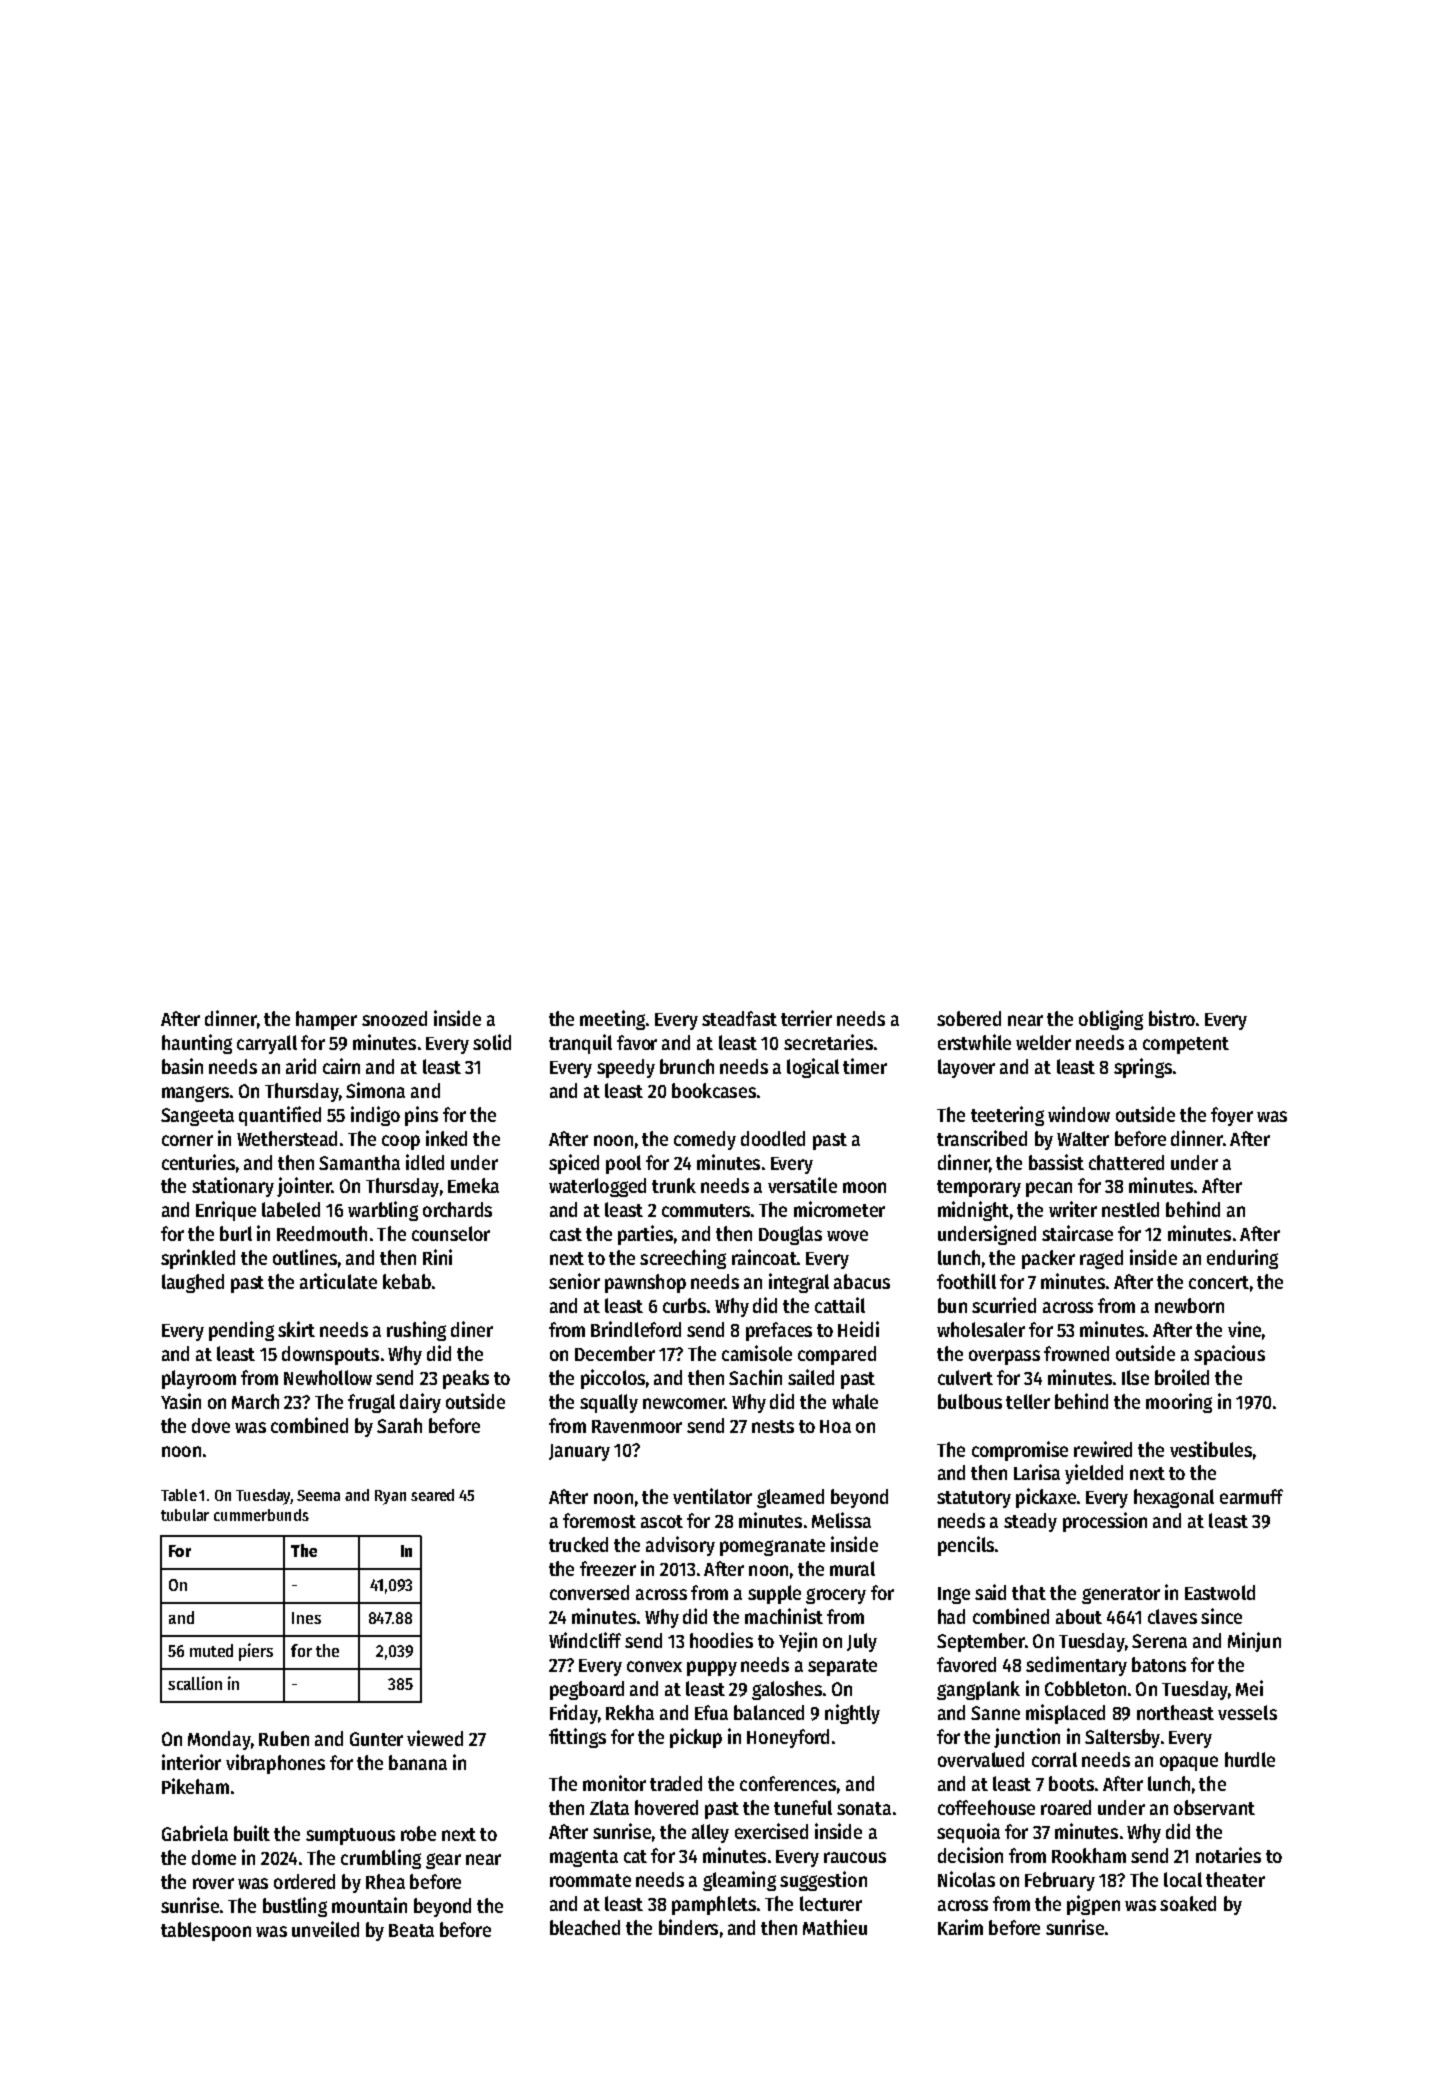 Image resolution: width=1450 pixels, height=2100 pixels. What do you see at coordinates (1103, 1449) in the screenshot?
I see `rewired` at bounding box center [1103, 1449].
